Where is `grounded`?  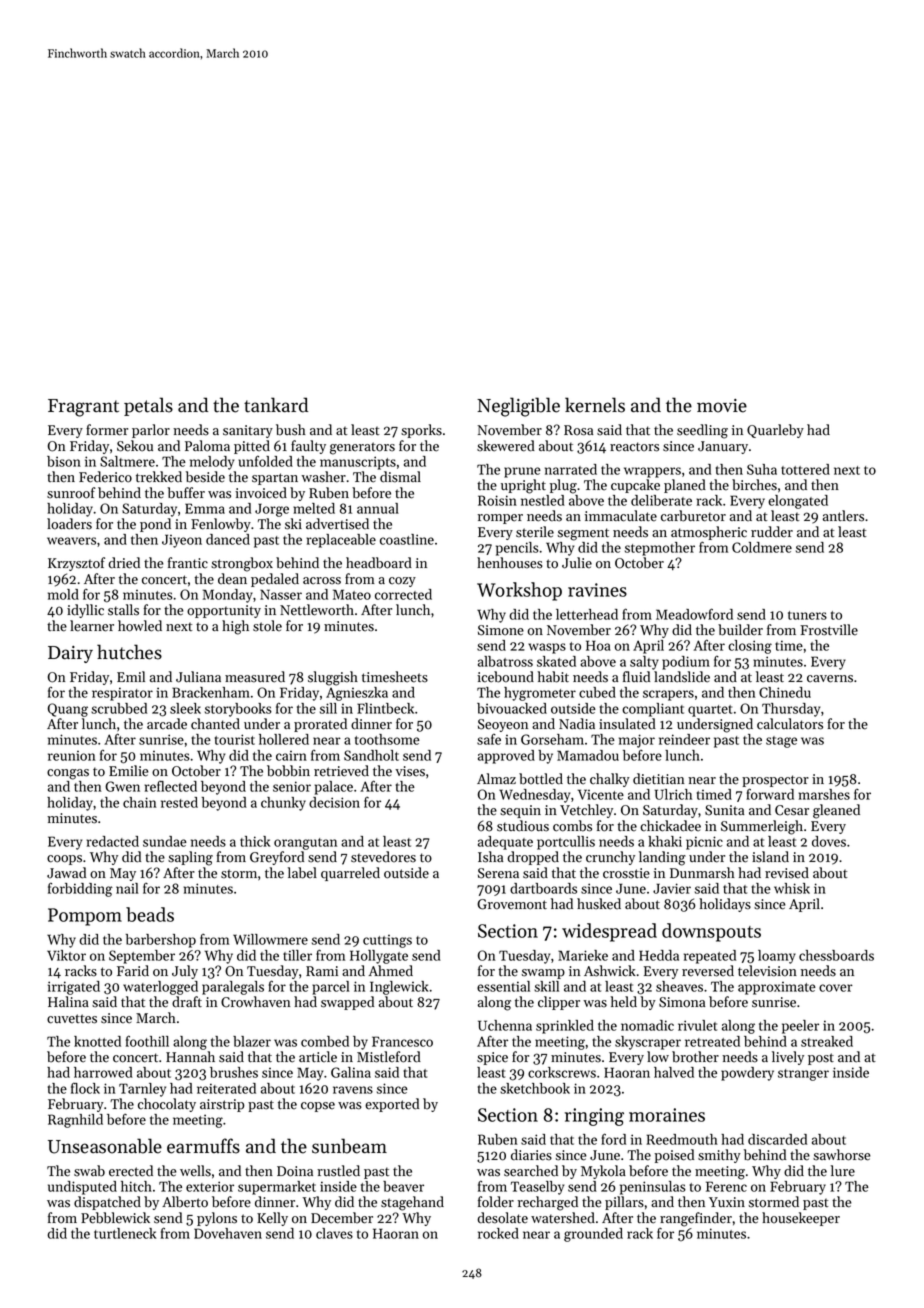 grounded is located at coordinates (593, 1235).
